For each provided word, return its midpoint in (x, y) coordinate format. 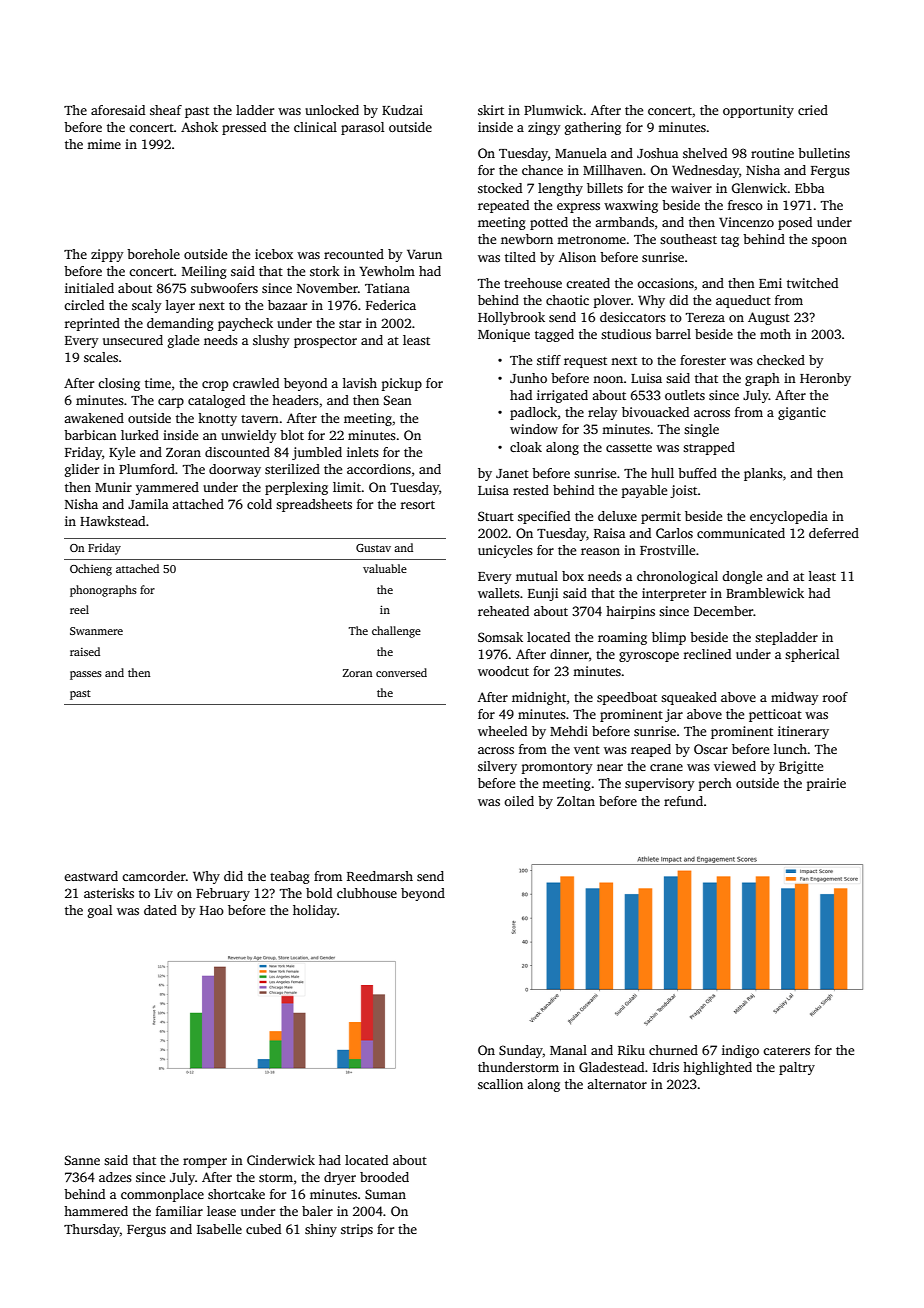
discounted (237, 452)
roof (835, 697)
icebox (274, 254)
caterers (786, 1051)
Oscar (711, 749)
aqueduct (743, 301)
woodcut (503, 671)
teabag (290, 877)
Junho (528, 378)
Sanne (82, 1160)
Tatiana (387, 288)
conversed (401, 672)
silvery (497, 767)
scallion (500, 1084)
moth (775, 334)
